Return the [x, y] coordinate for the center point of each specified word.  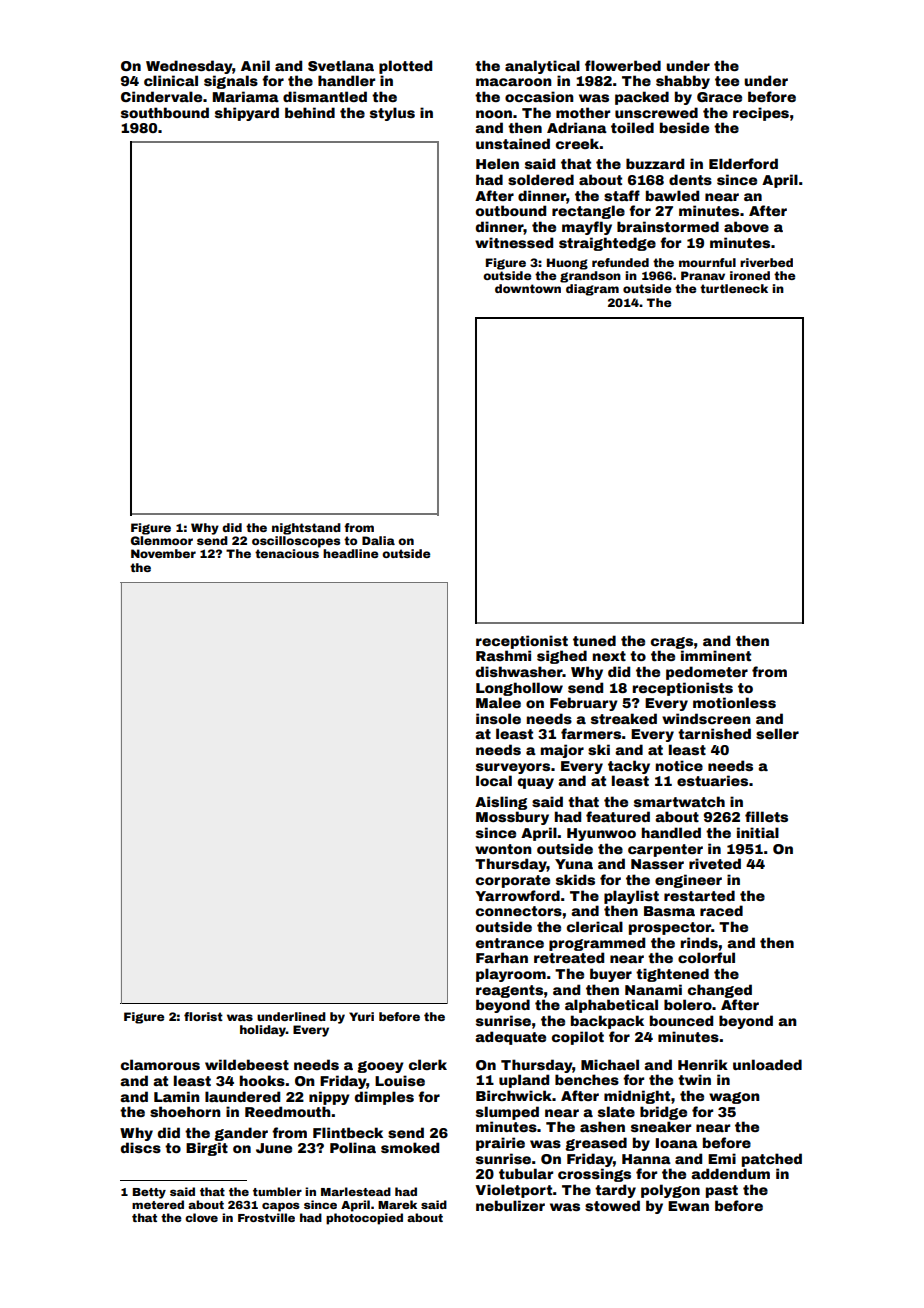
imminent [716, 655]
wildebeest [247, 1064]
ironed [750, 275]
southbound [165, 112]
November [163, 553]
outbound [511, 210]
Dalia [378, 540]
